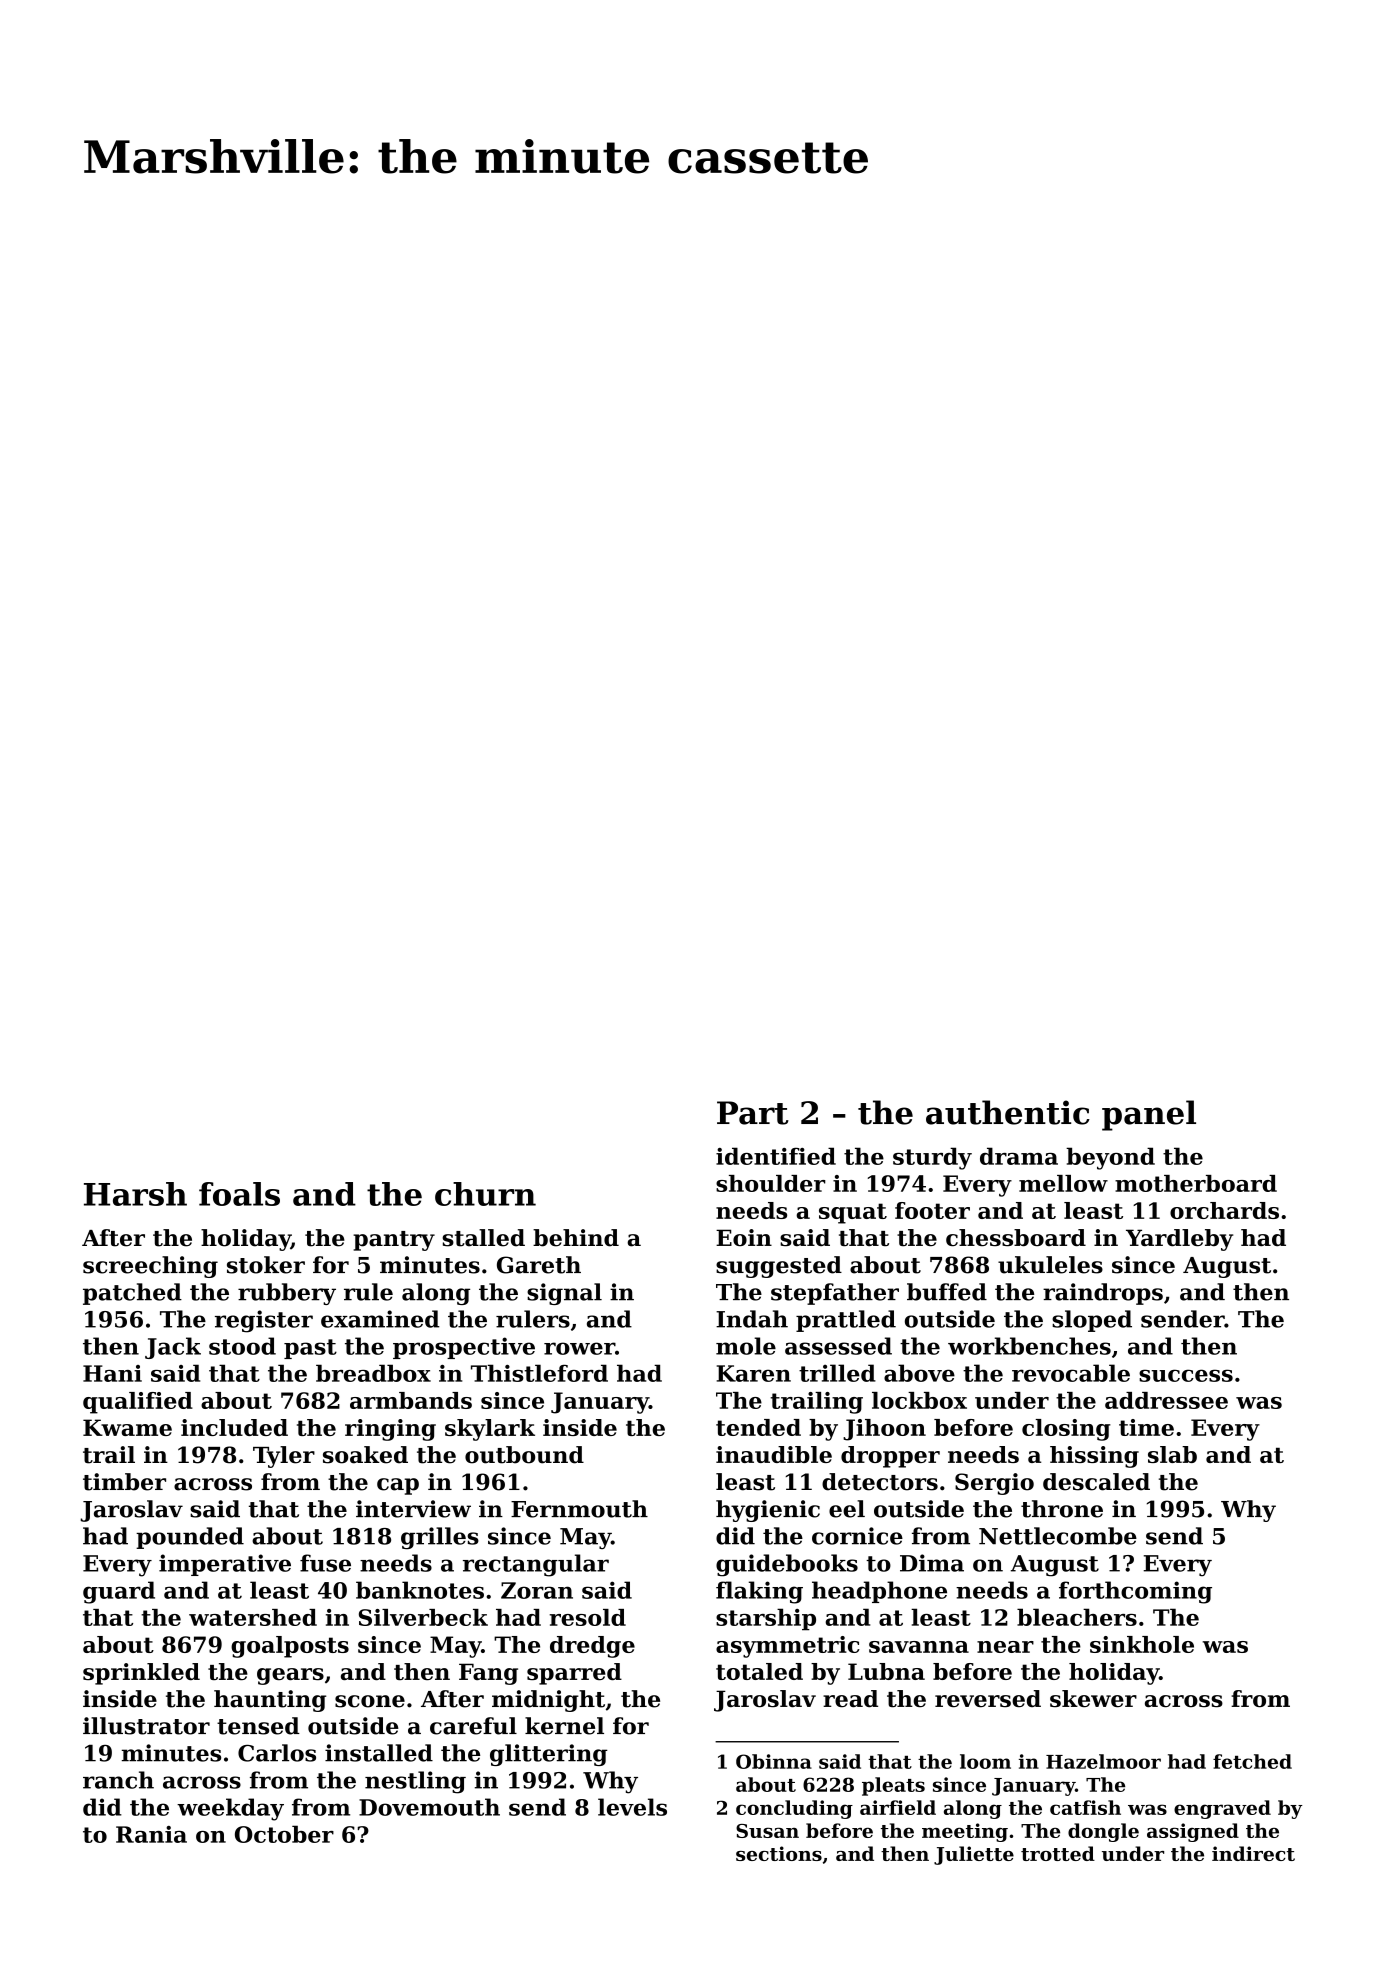 The width and height of the screenshot is (1386, 1969). Describe the element at coordinates (485, 1194) in the screenshot. I see `churn` at that location.
